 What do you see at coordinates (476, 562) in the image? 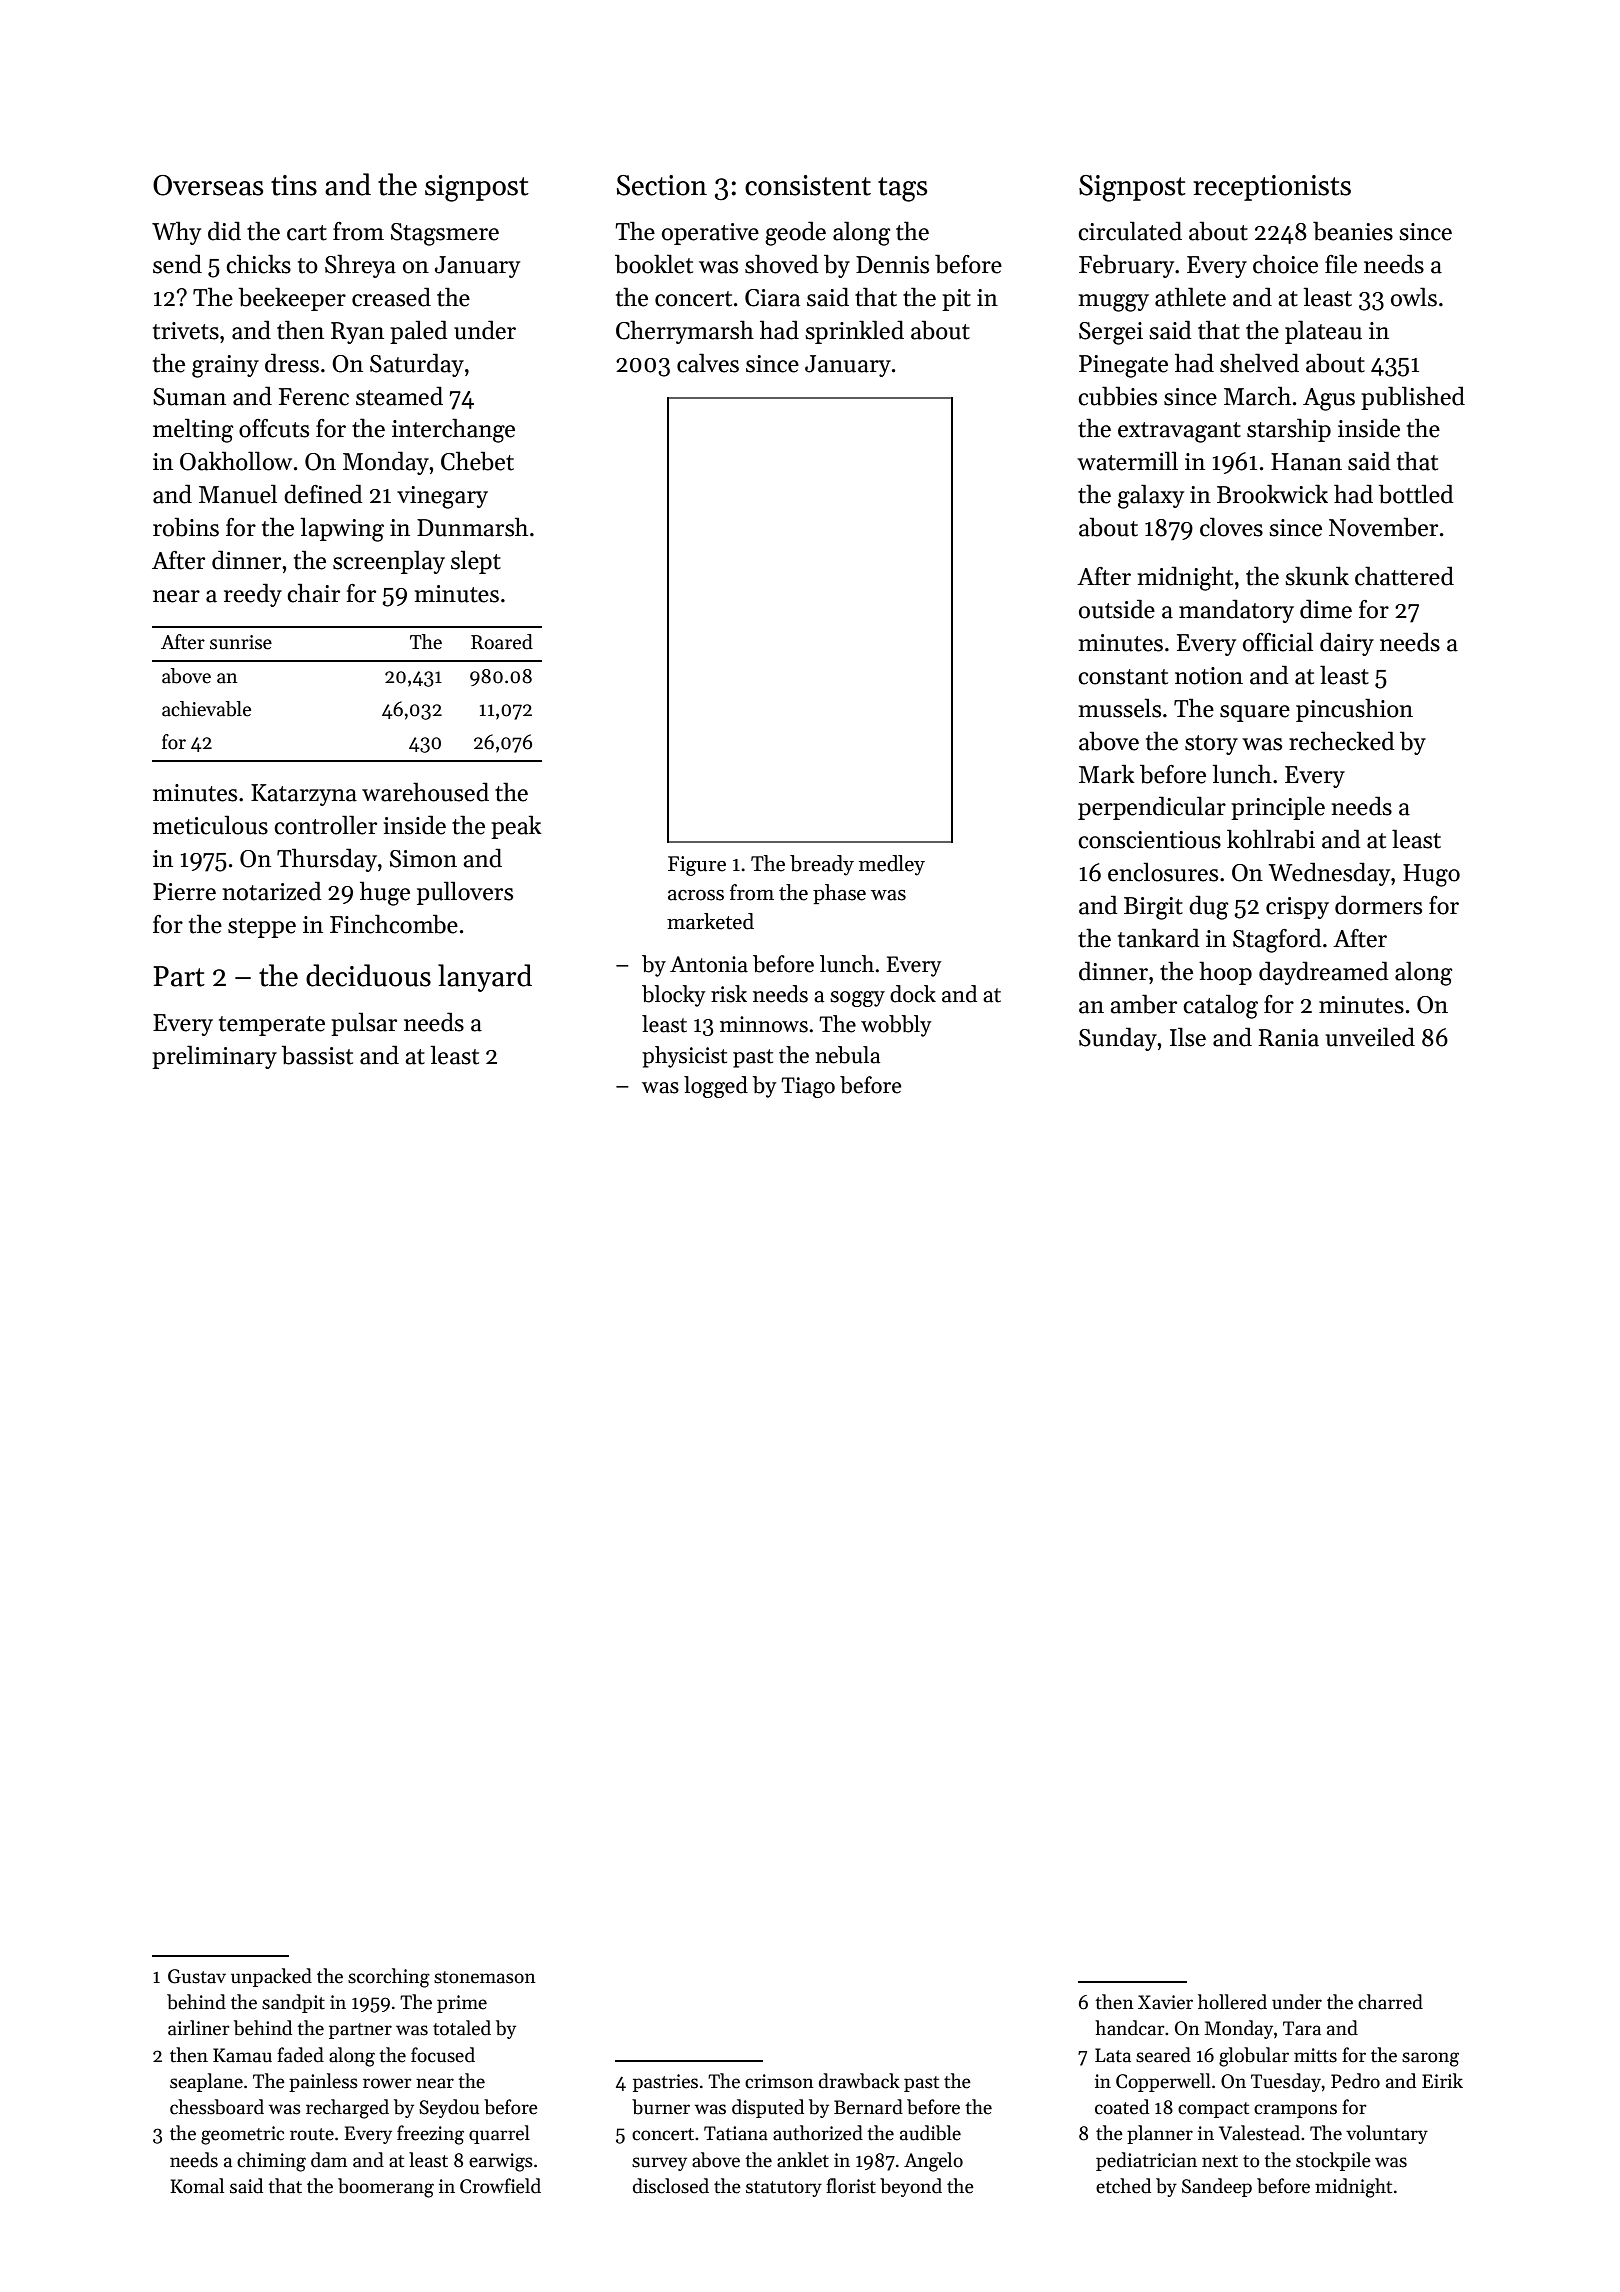
I see `slept` at bounding box center [476, 562].
